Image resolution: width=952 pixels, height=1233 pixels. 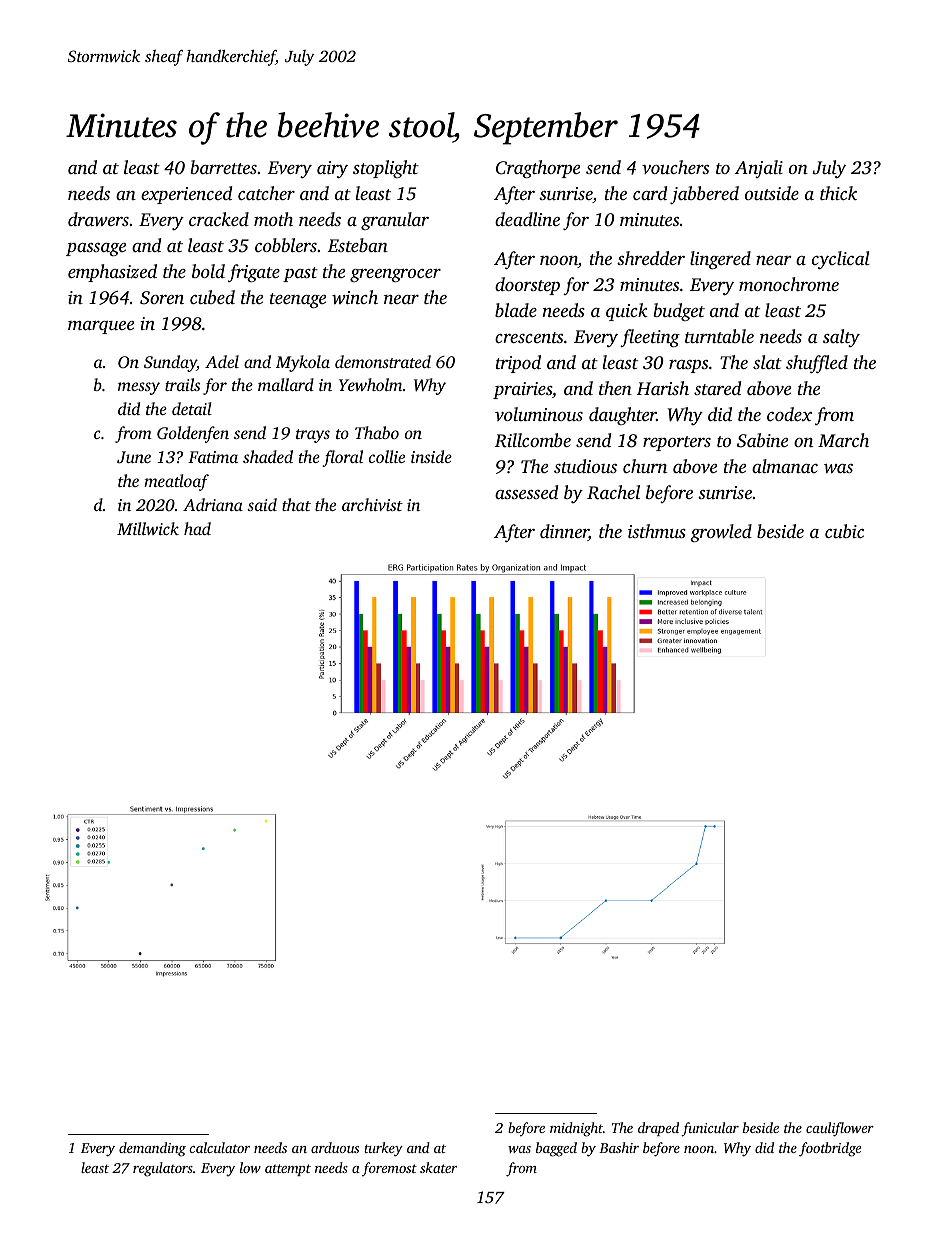 What do you see at coordinates (213, 504) in the image?
I see `Adriana` at bounding box center [213, 504].
